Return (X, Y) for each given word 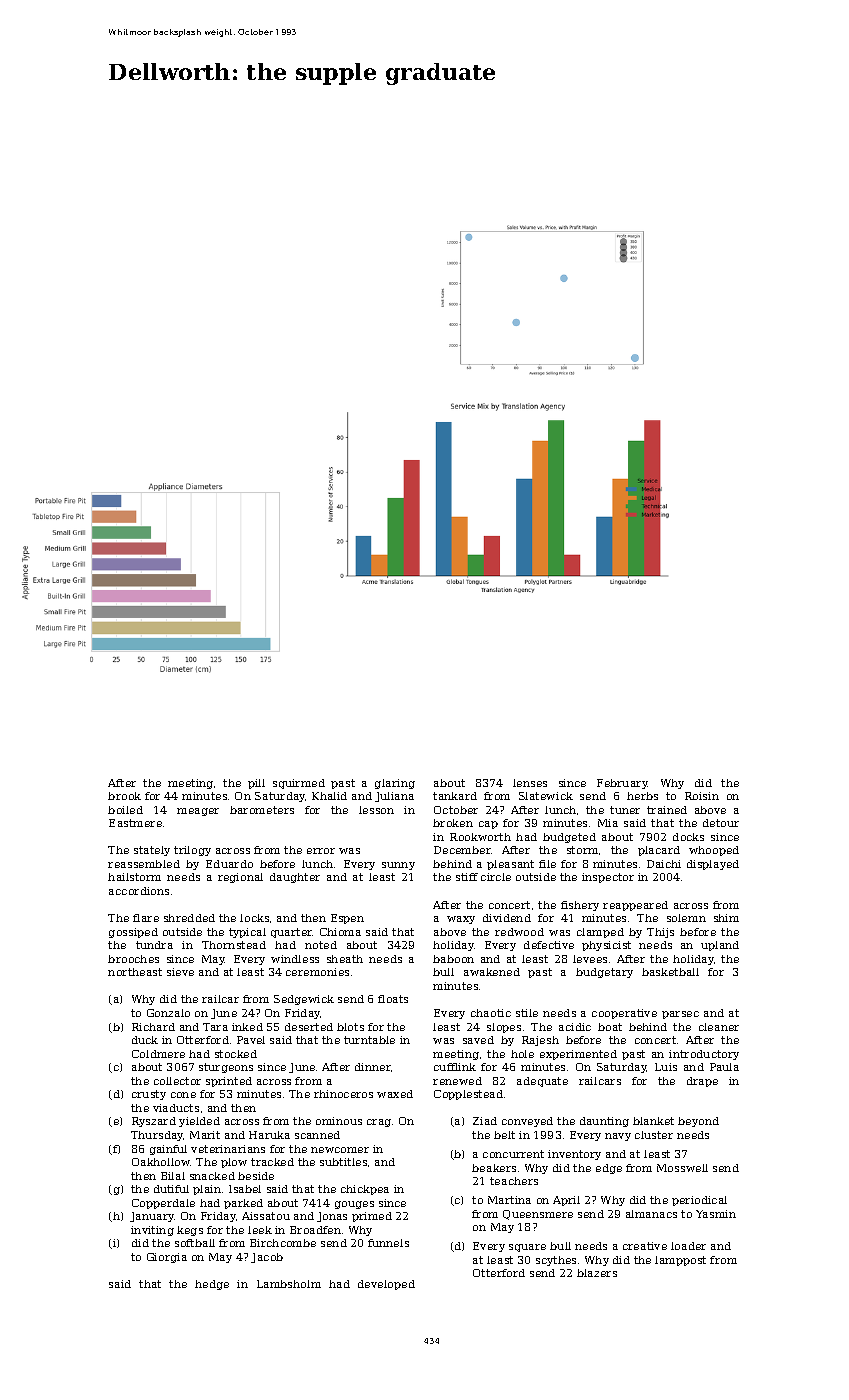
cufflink (455, 1067)
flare (146, 918)
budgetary (604, 973)
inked (247, 1027)
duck (145, 1040)
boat (610, 1027)
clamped (600, 933)
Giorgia (167, 1258)
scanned (317, 1135)
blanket (653, 1121)
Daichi (664, 864)
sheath (345, 959)
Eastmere (135, 823)
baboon (453, 959)
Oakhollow (161, 1162)
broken (453, 823)
